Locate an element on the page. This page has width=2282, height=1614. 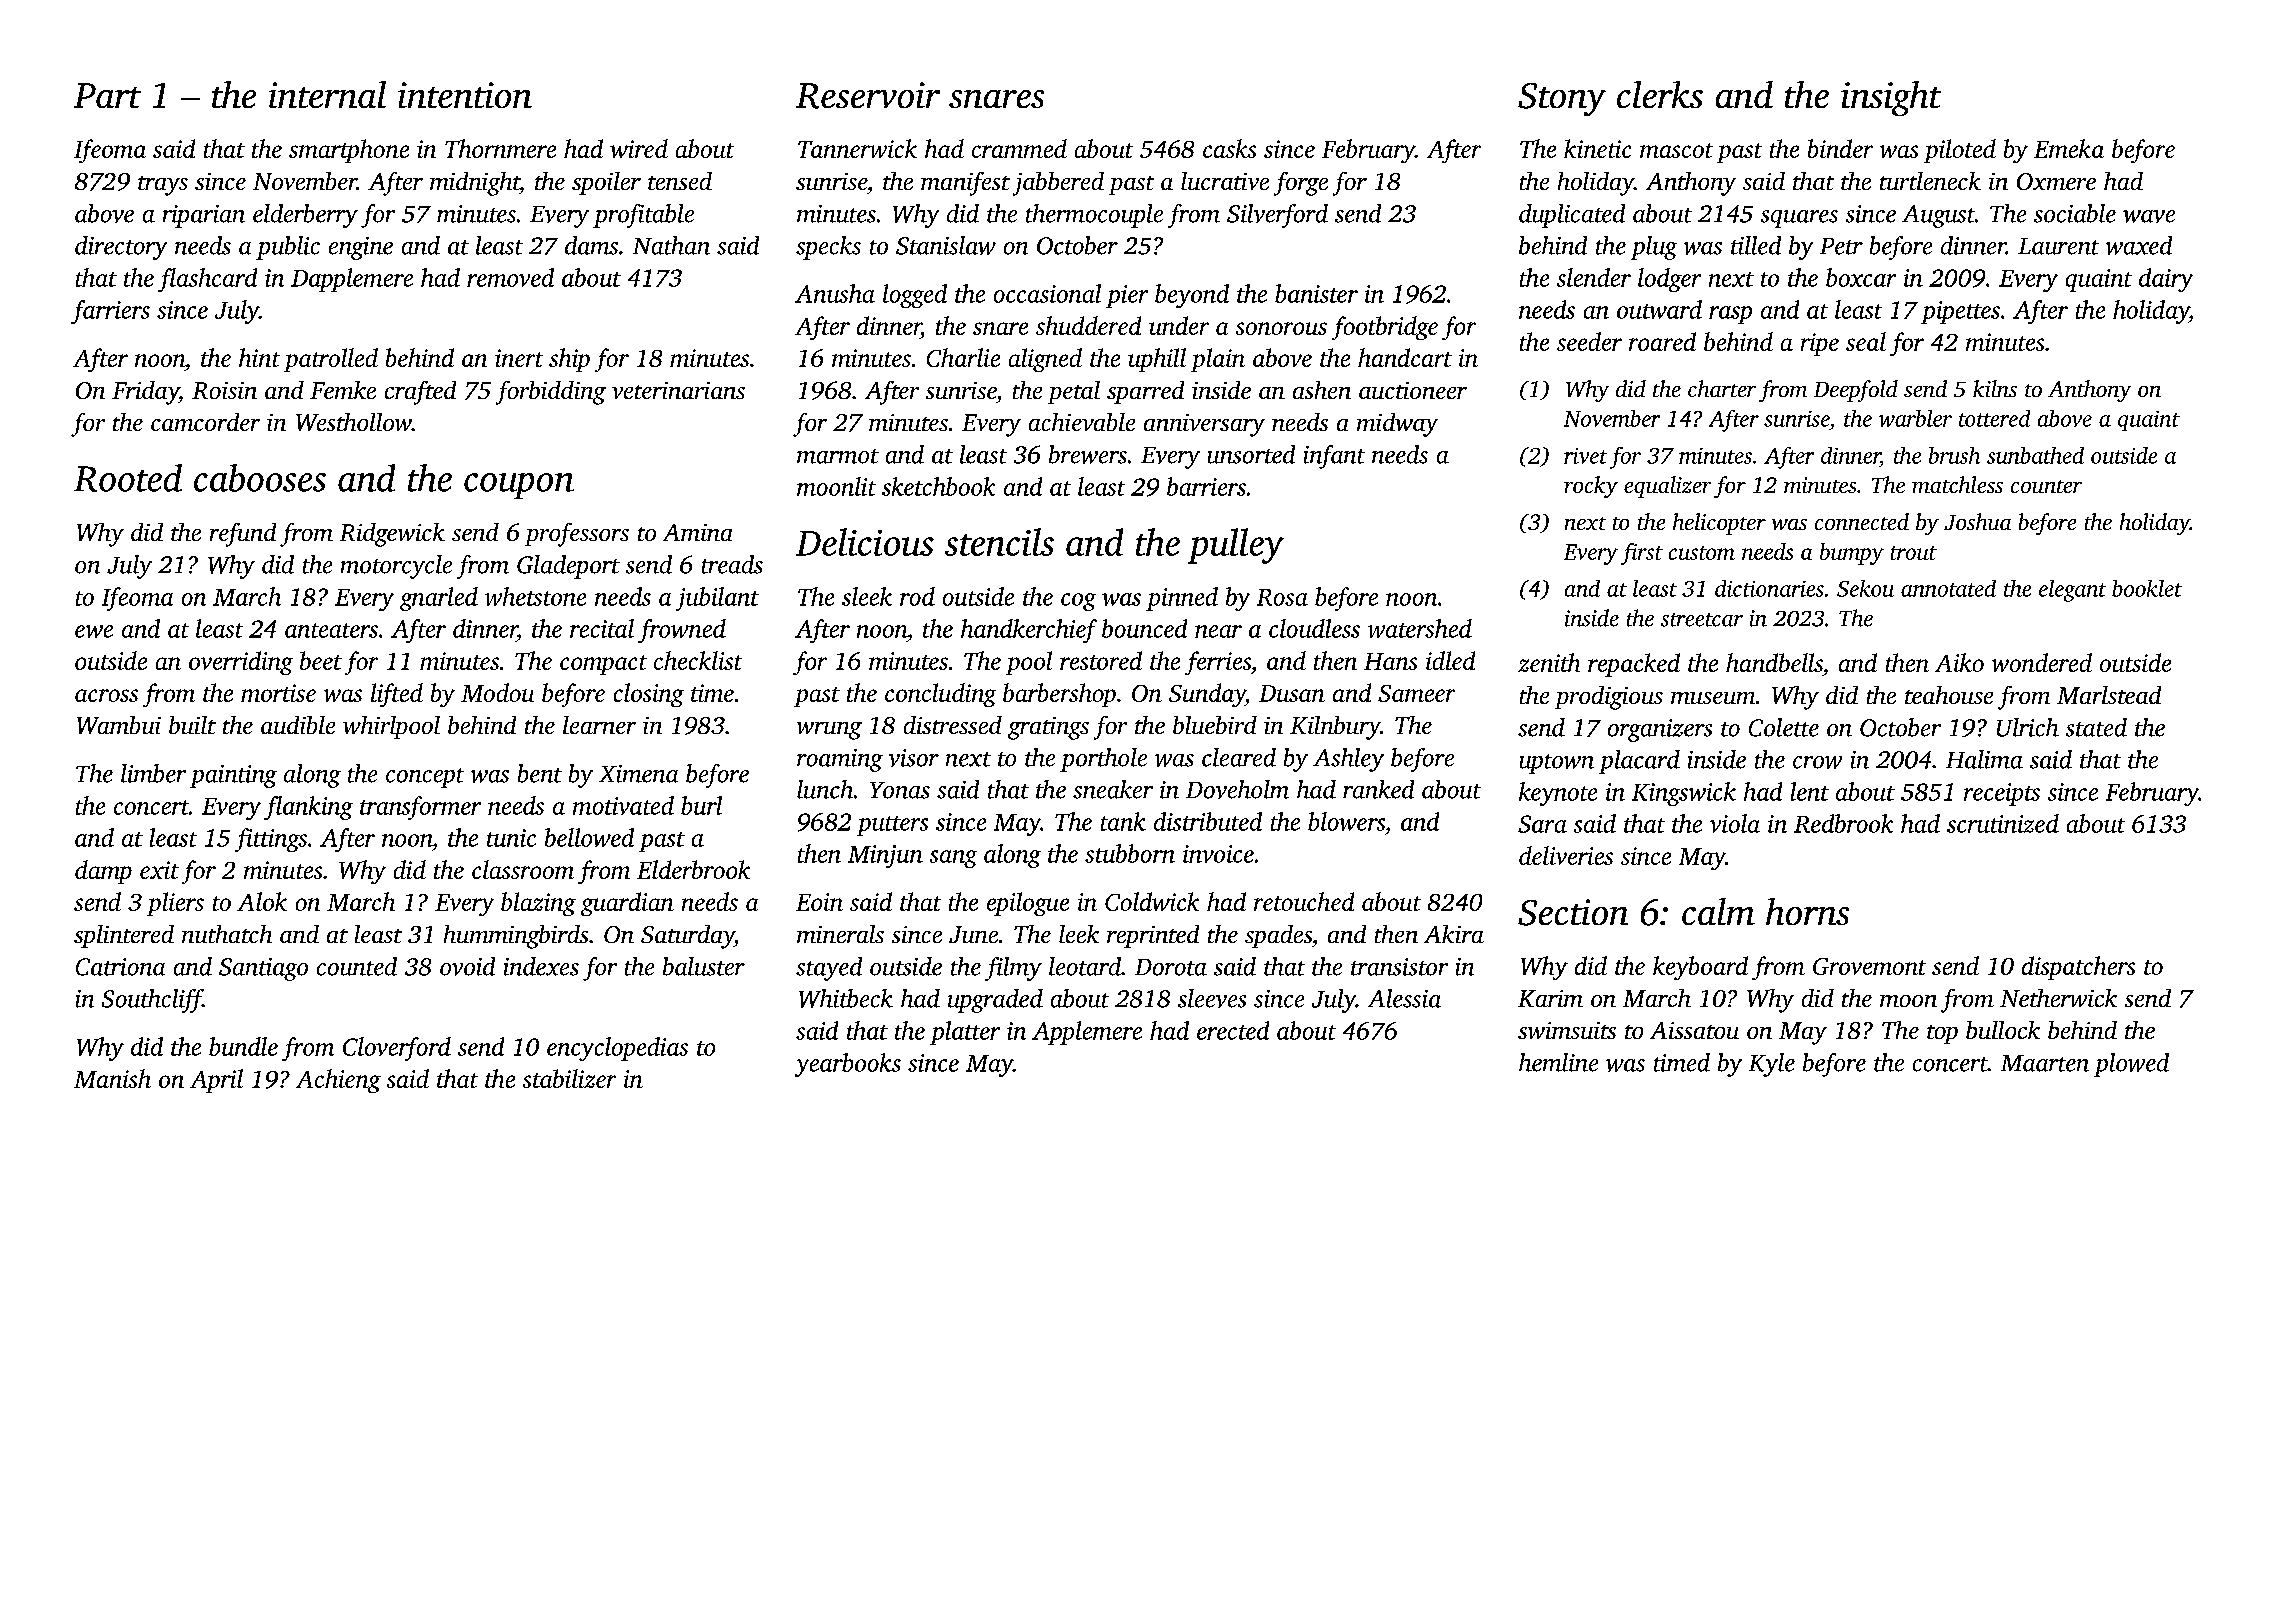
Emeka is located at coordinates (2069, 148).
